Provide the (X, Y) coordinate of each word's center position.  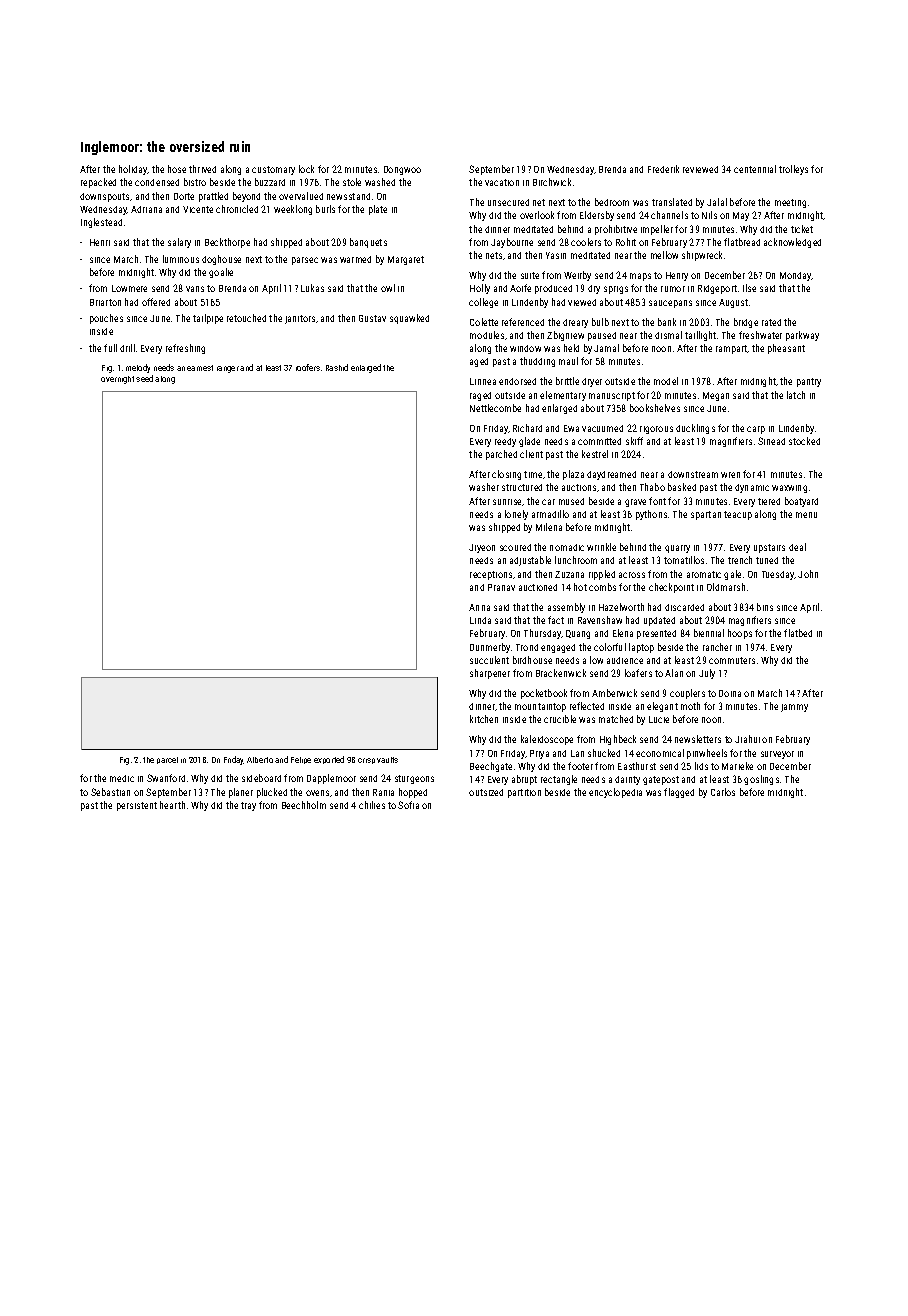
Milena (549, 527)
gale (732, 575)
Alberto (260, 760)
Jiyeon (482, 548)
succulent (489, 660)
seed (144, 378)
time (533, 474)
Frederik (663, 169)
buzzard (270, 182)
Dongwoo (402, 170)
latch (796, 395)
